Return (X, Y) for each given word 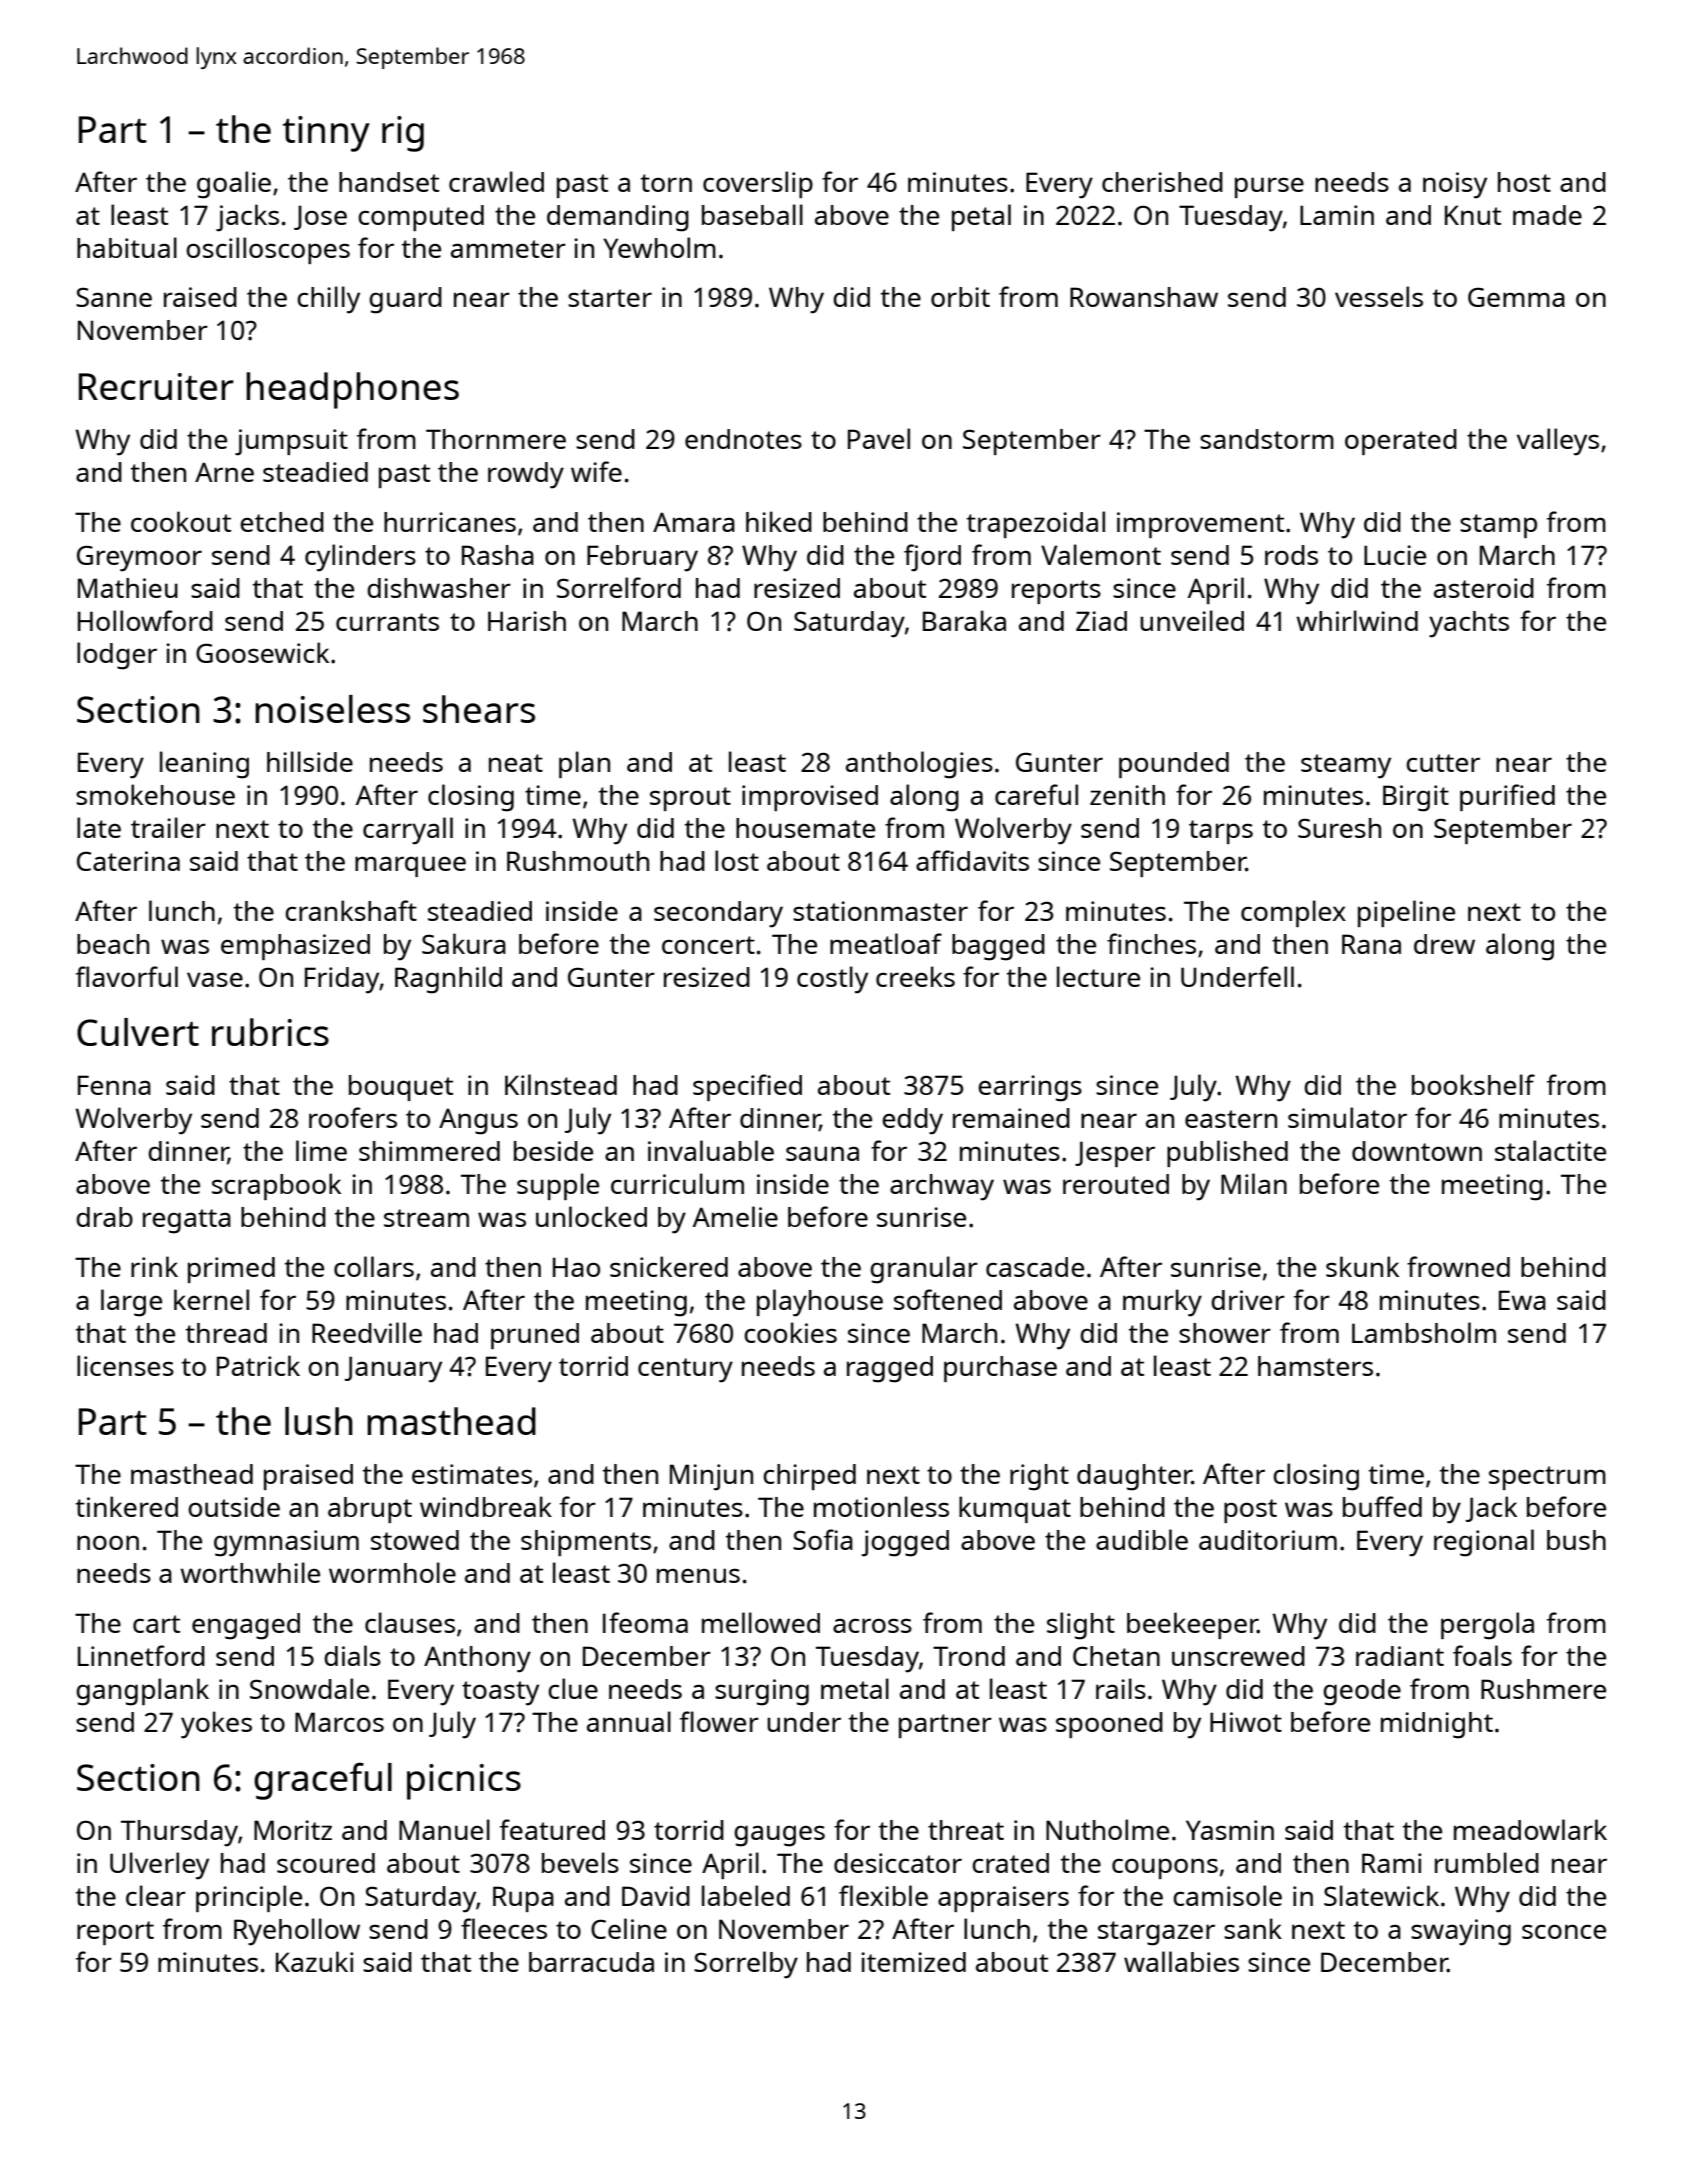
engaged (246, 1626)
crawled (496, 181)
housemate (805, 828)
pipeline (1406, 913)
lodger (117, 656)
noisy (1455, 185)
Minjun (711, 1477)
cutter (1443, 763)
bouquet (401, 1088)
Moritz (293, 1830)
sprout (690, 799)
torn (666, 183)
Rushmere (1543, 1689)
